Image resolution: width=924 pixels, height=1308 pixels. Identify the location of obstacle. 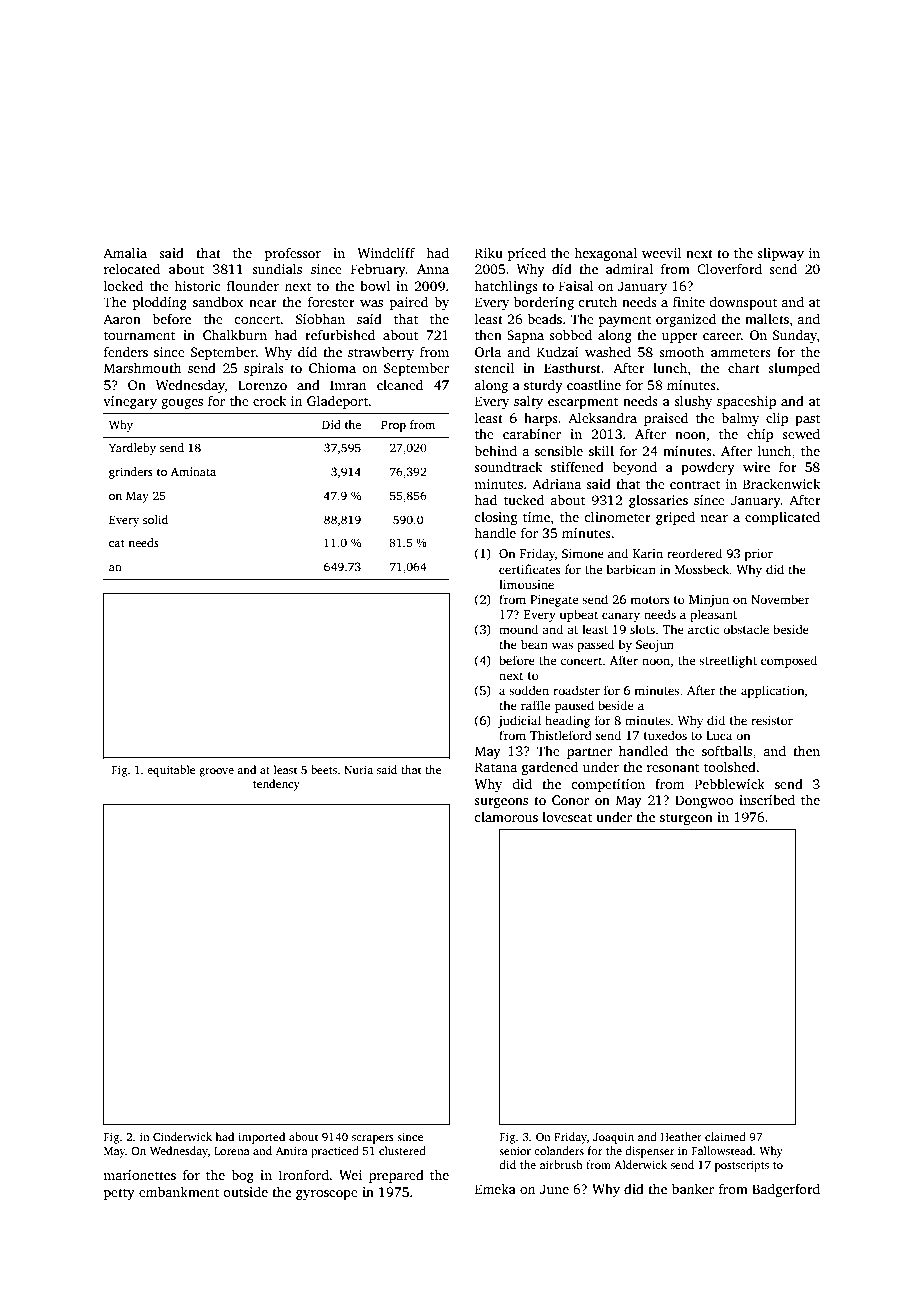
(746, 629).
